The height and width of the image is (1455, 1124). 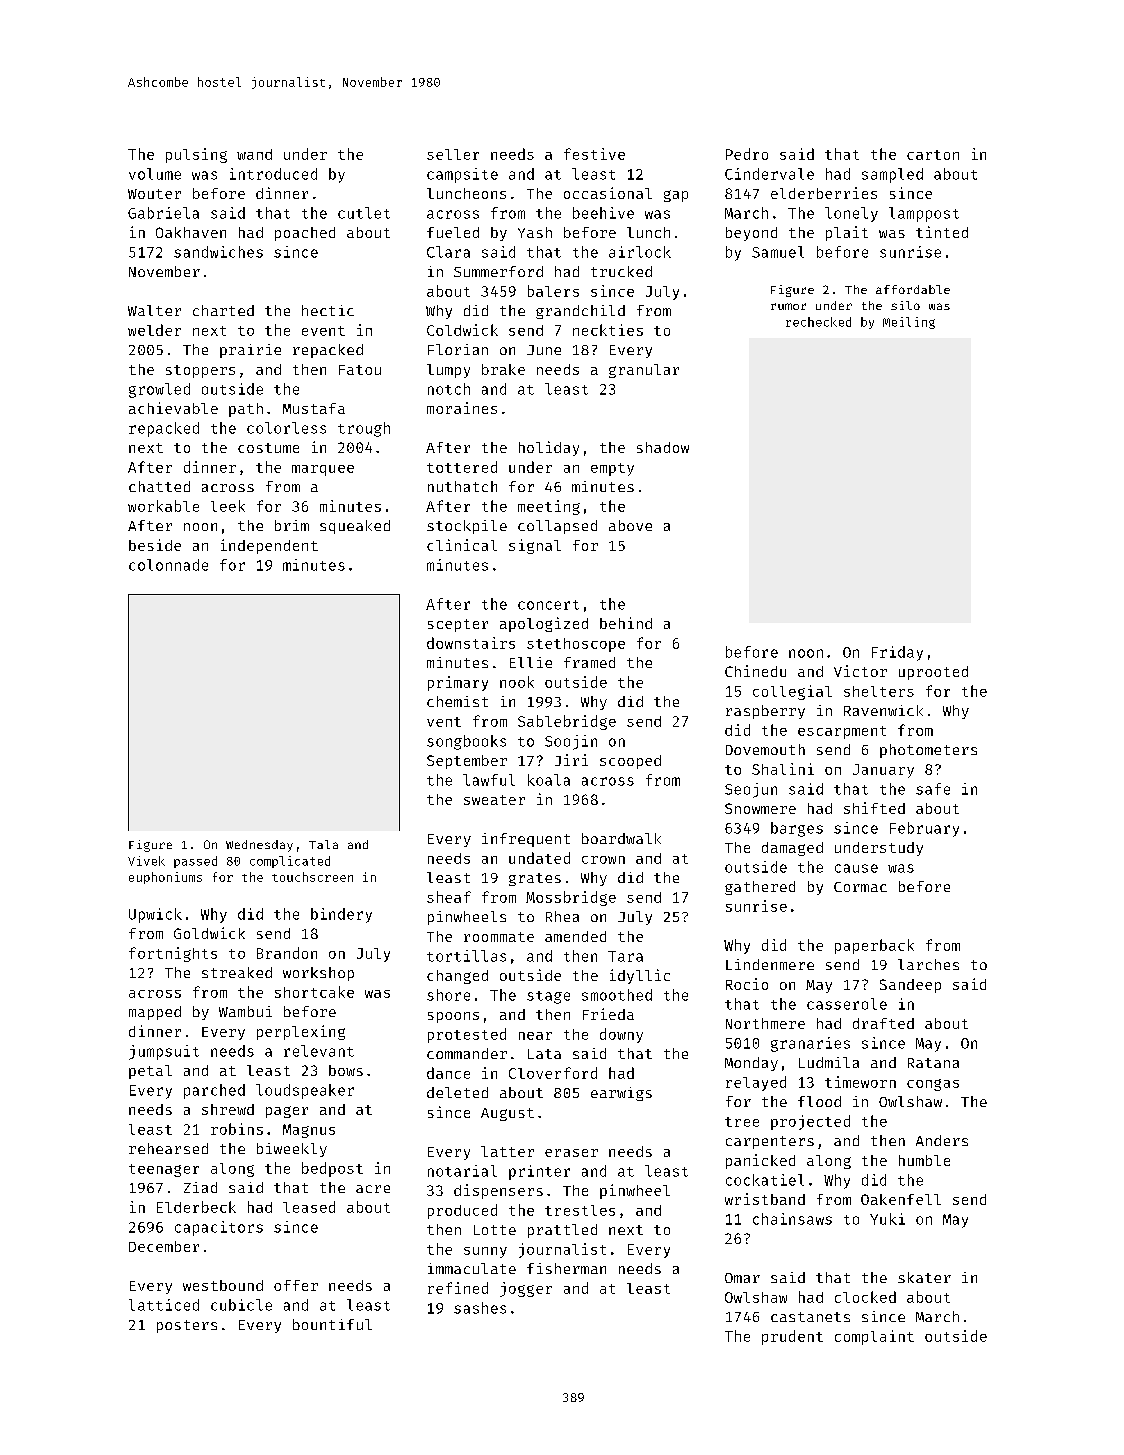 What do you see at coordinates (933, 673) in the image?
I see `uprooted` at bounding box center [933, 673].
